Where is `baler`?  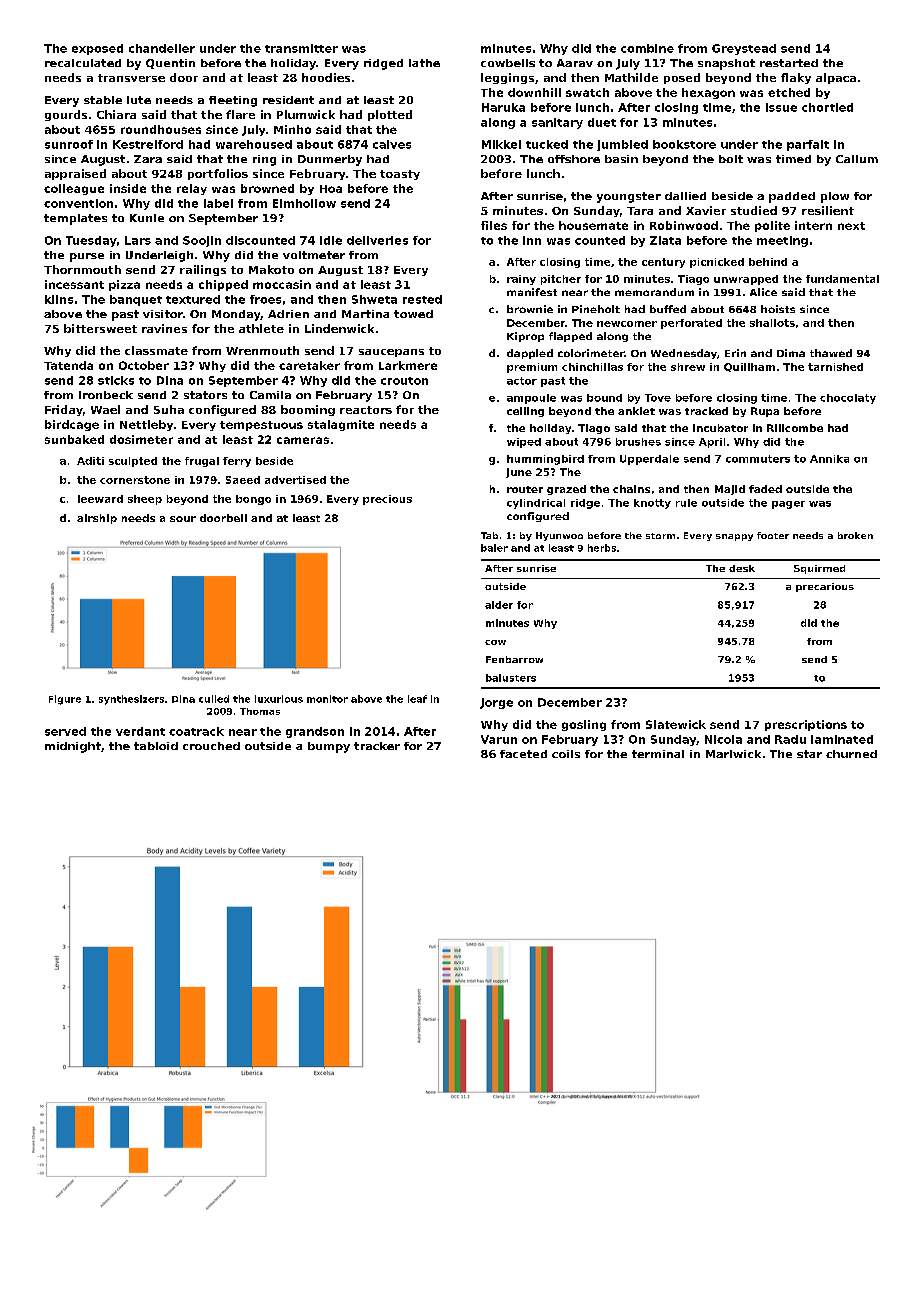
baler is located at coordinates (494, 548).
